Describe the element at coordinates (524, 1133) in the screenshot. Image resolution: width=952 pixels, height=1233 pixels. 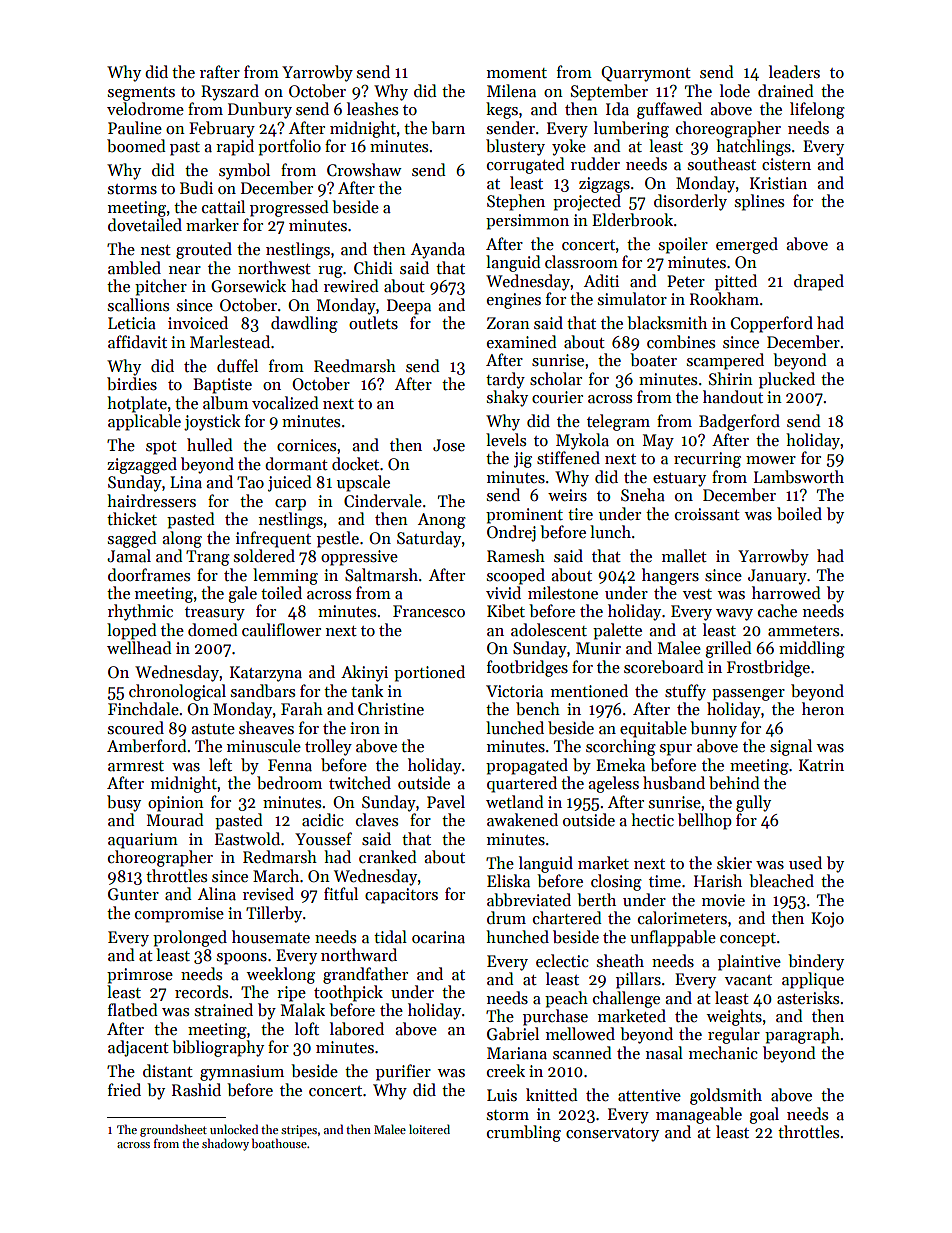
I see `crumbling` at that location.
